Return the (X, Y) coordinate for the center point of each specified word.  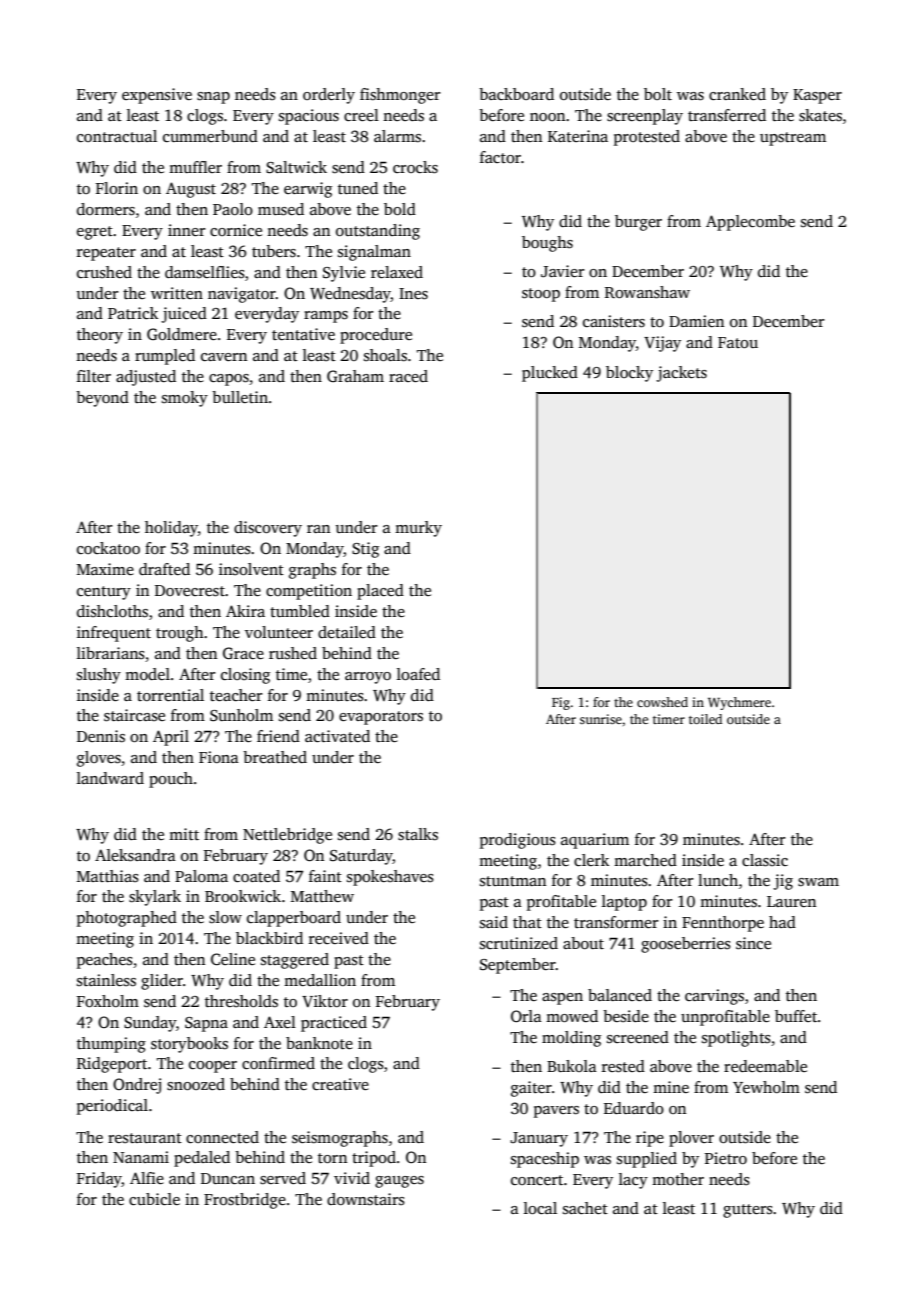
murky (418, 529)
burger (638, 223)
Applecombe (750, 223)
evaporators (381, 718)
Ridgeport (112, 1065)
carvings (714, 997)
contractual (117, 136)
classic (765, 860)
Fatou (738, 342)
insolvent (251, 569)
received (339, 938)
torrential (170, 695)
